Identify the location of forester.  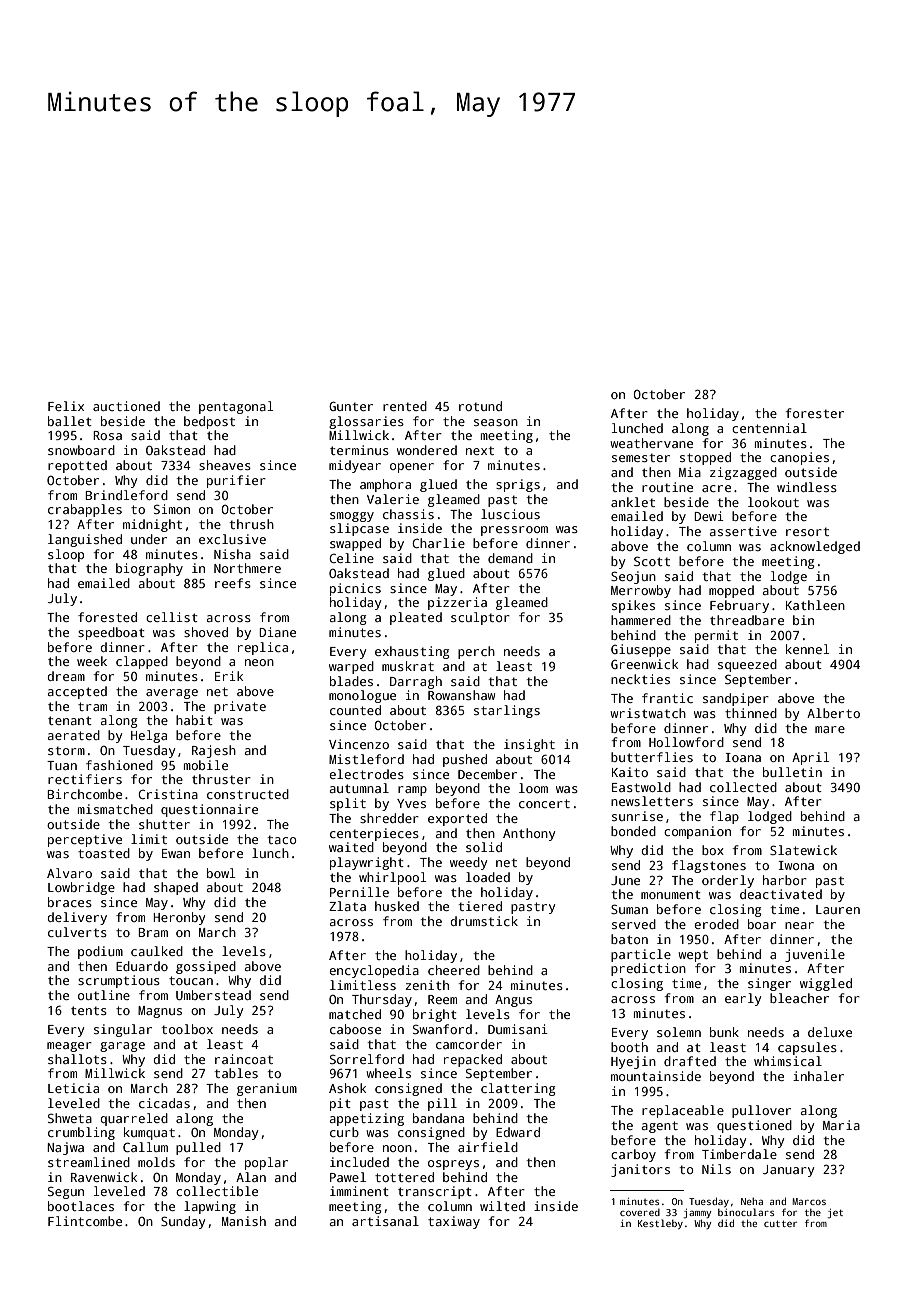
(815, 413).
